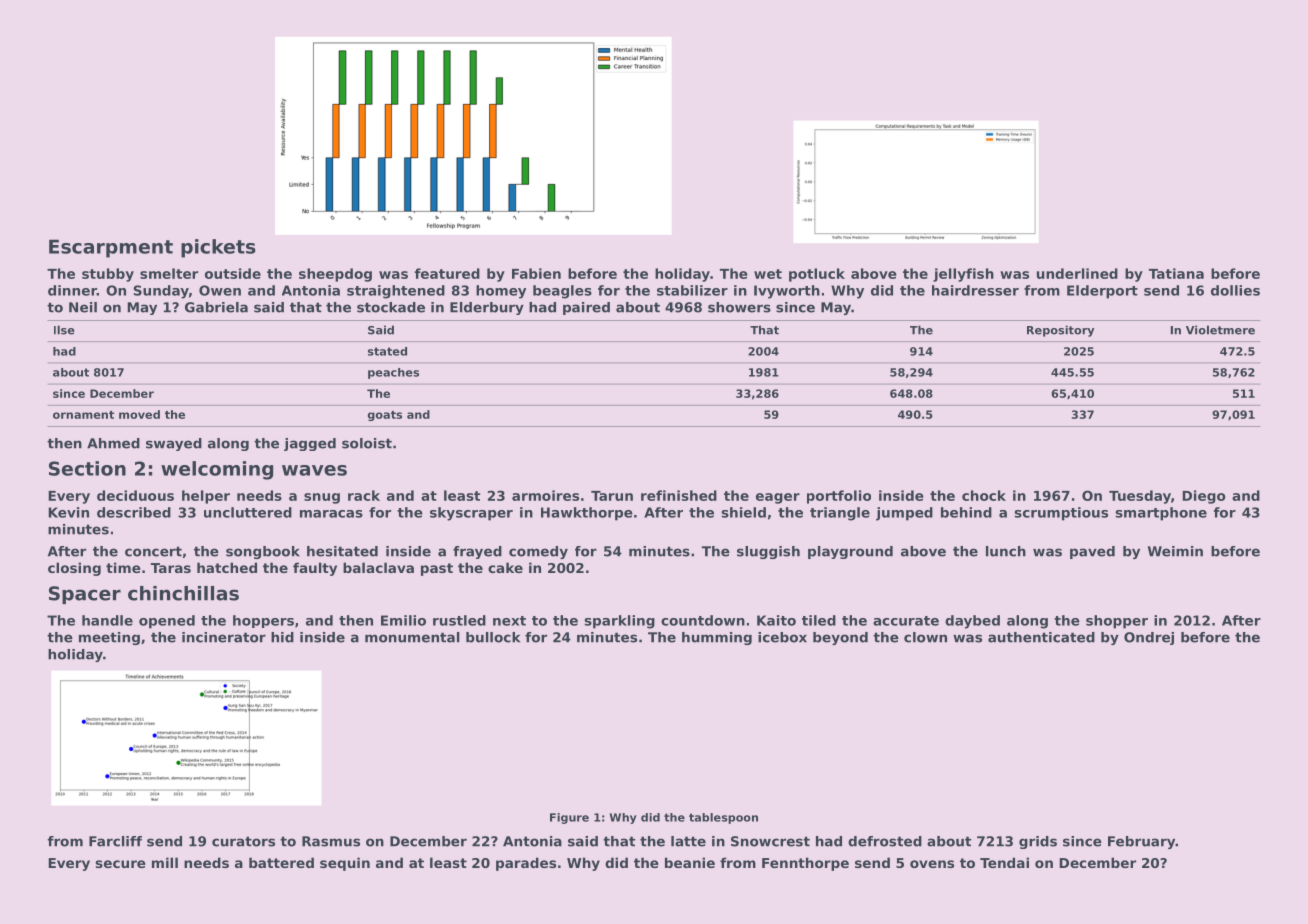 The height and width of the image is (924, 1308). Describe the element at coordinates (331, 841) in the image. I see `Rasmus` at that location.
